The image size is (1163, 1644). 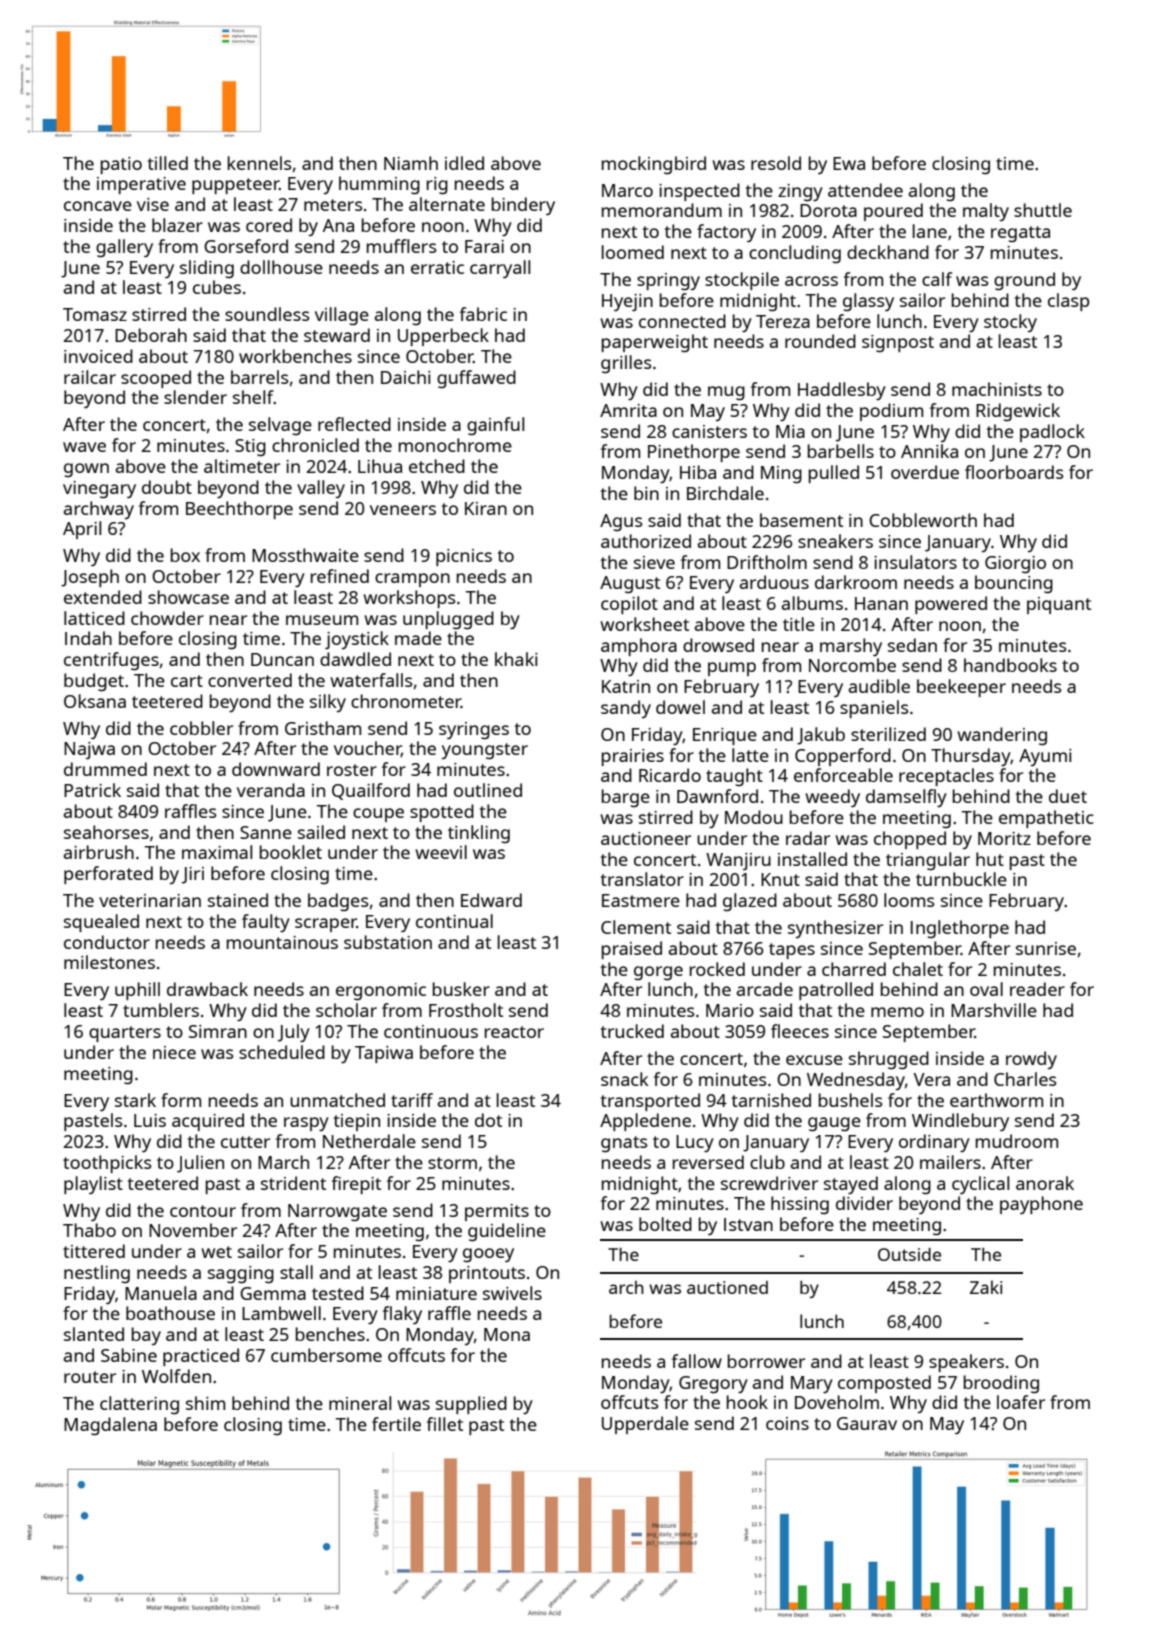 What do you see at coordinates (352, 770) in the document?
I see `roster` at bounding box center [352, 770].
